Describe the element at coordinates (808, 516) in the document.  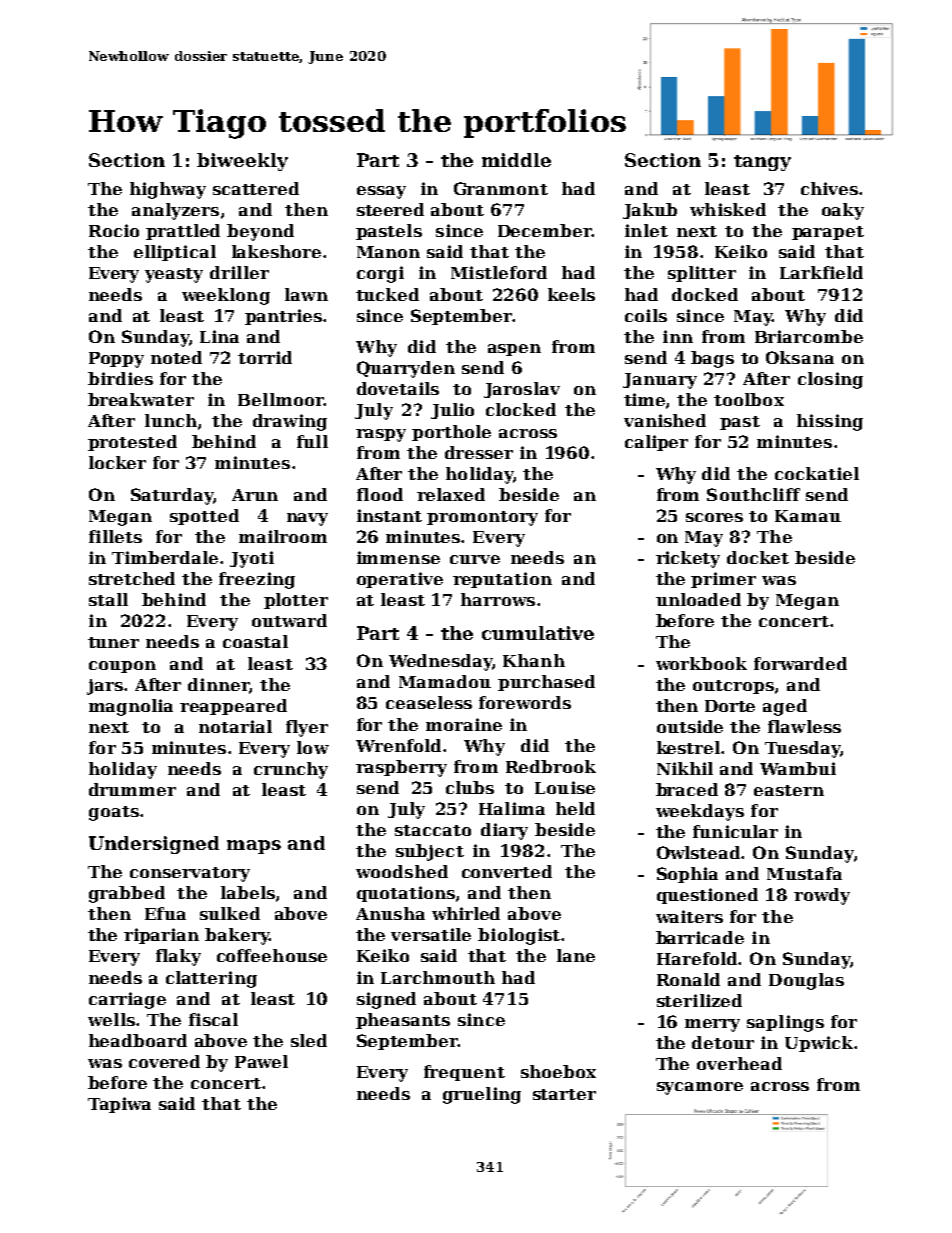
I see `Kamau` at that location.
